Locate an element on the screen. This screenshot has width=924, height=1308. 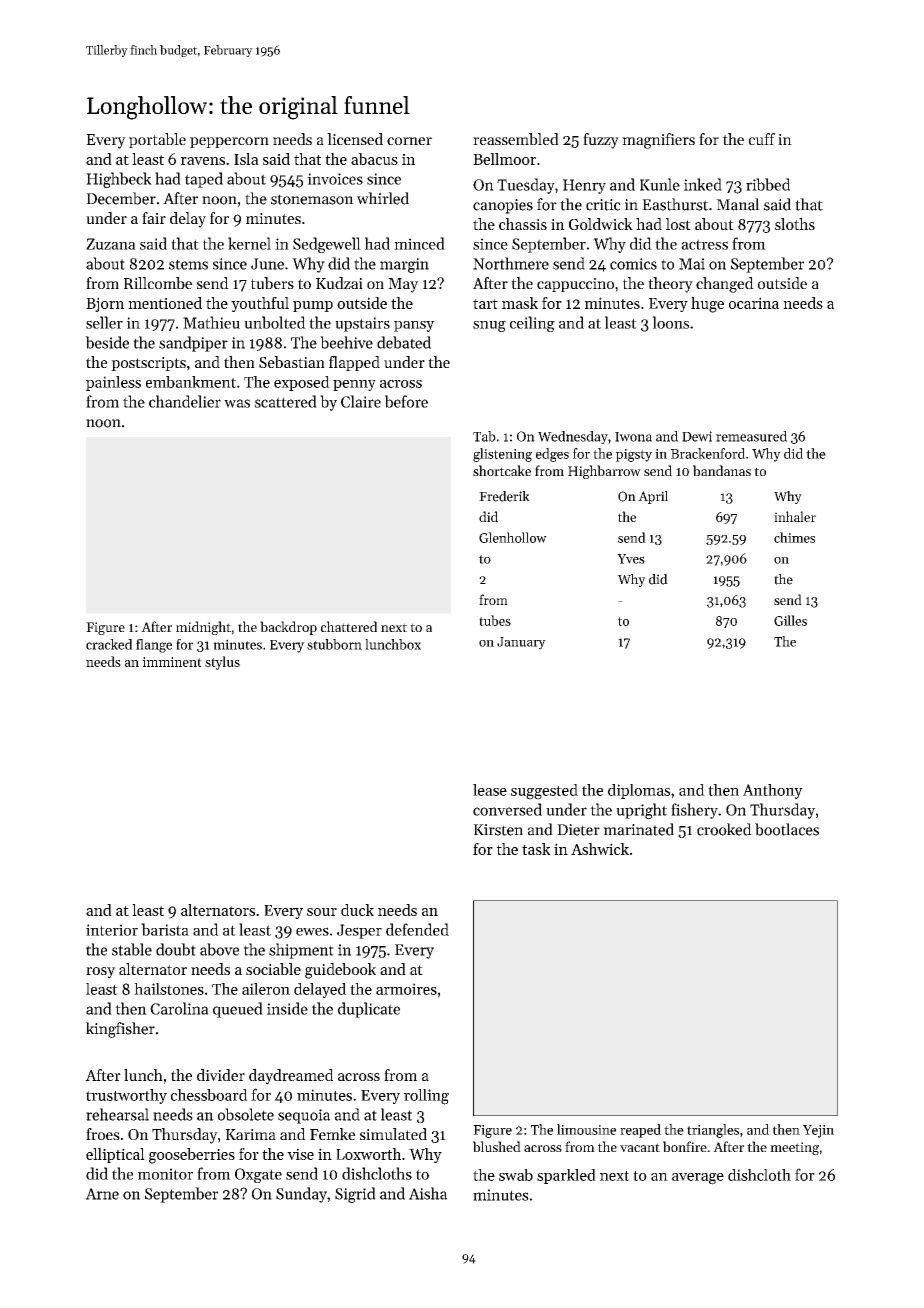
Arne is located at coordinates (102, 1194).
